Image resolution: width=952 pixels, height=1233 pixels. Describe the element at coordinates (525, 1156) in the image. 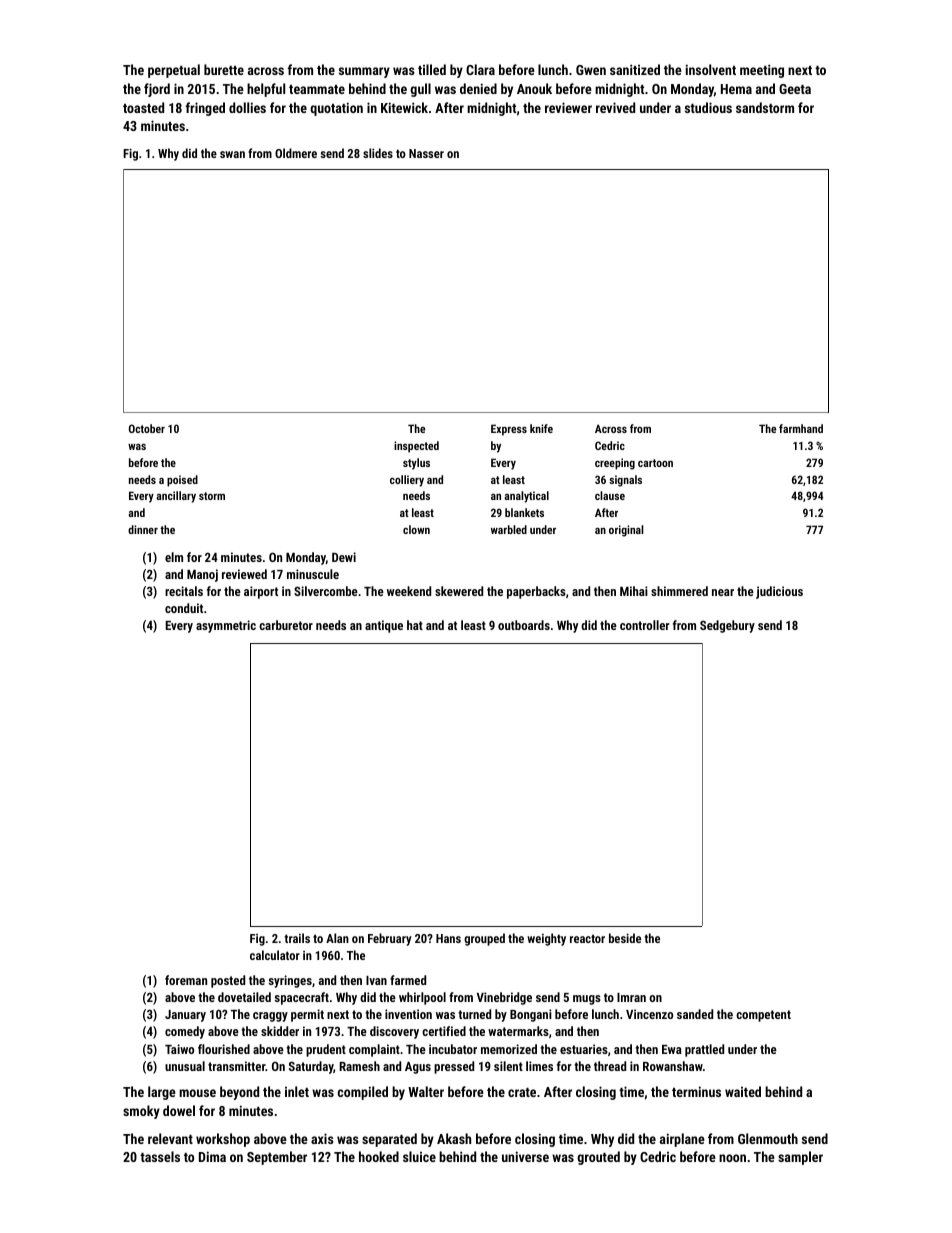

I see `universe` at that location.
